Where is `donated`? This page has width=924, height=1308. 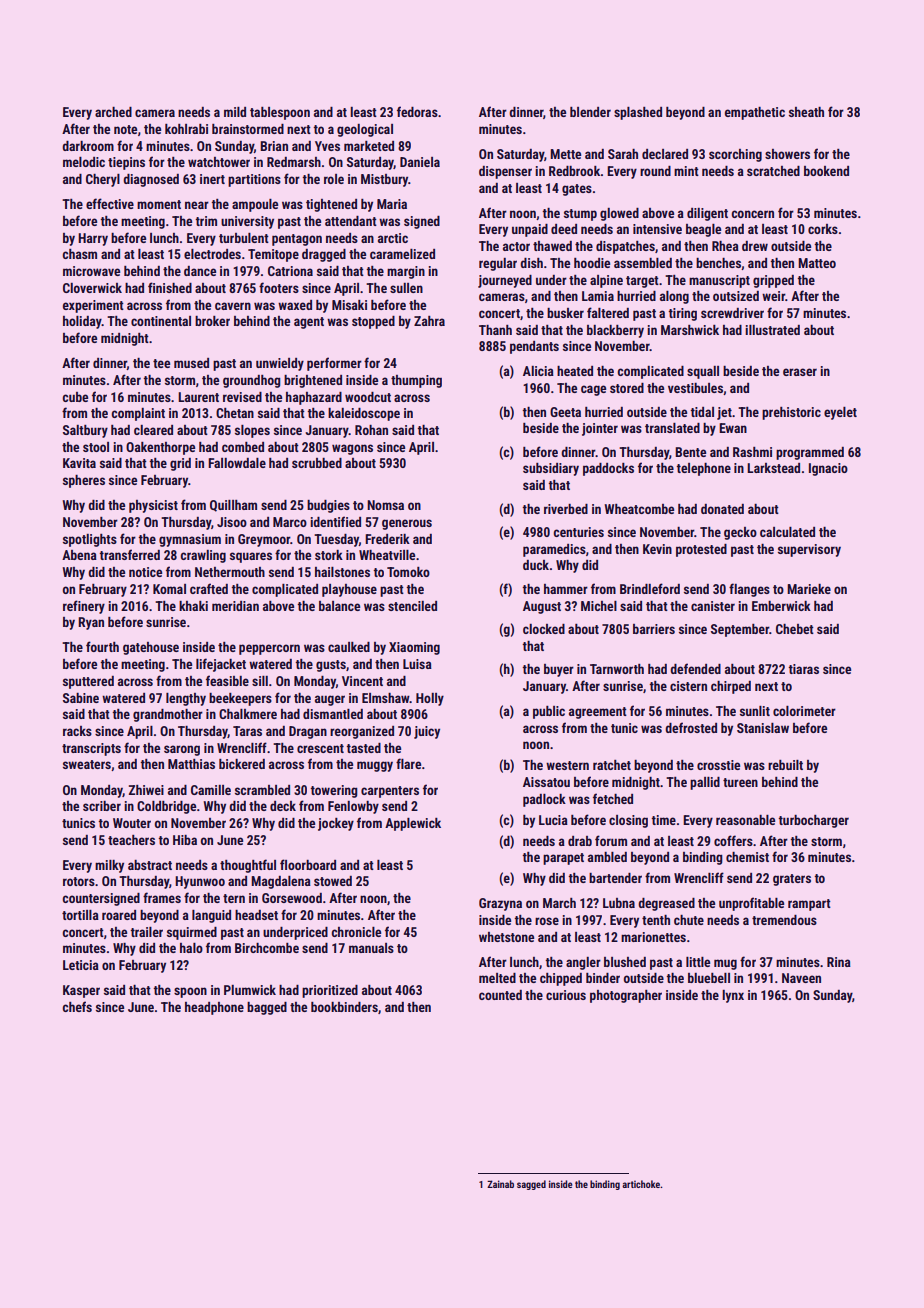 donated is located at coordinates (722, 509).
